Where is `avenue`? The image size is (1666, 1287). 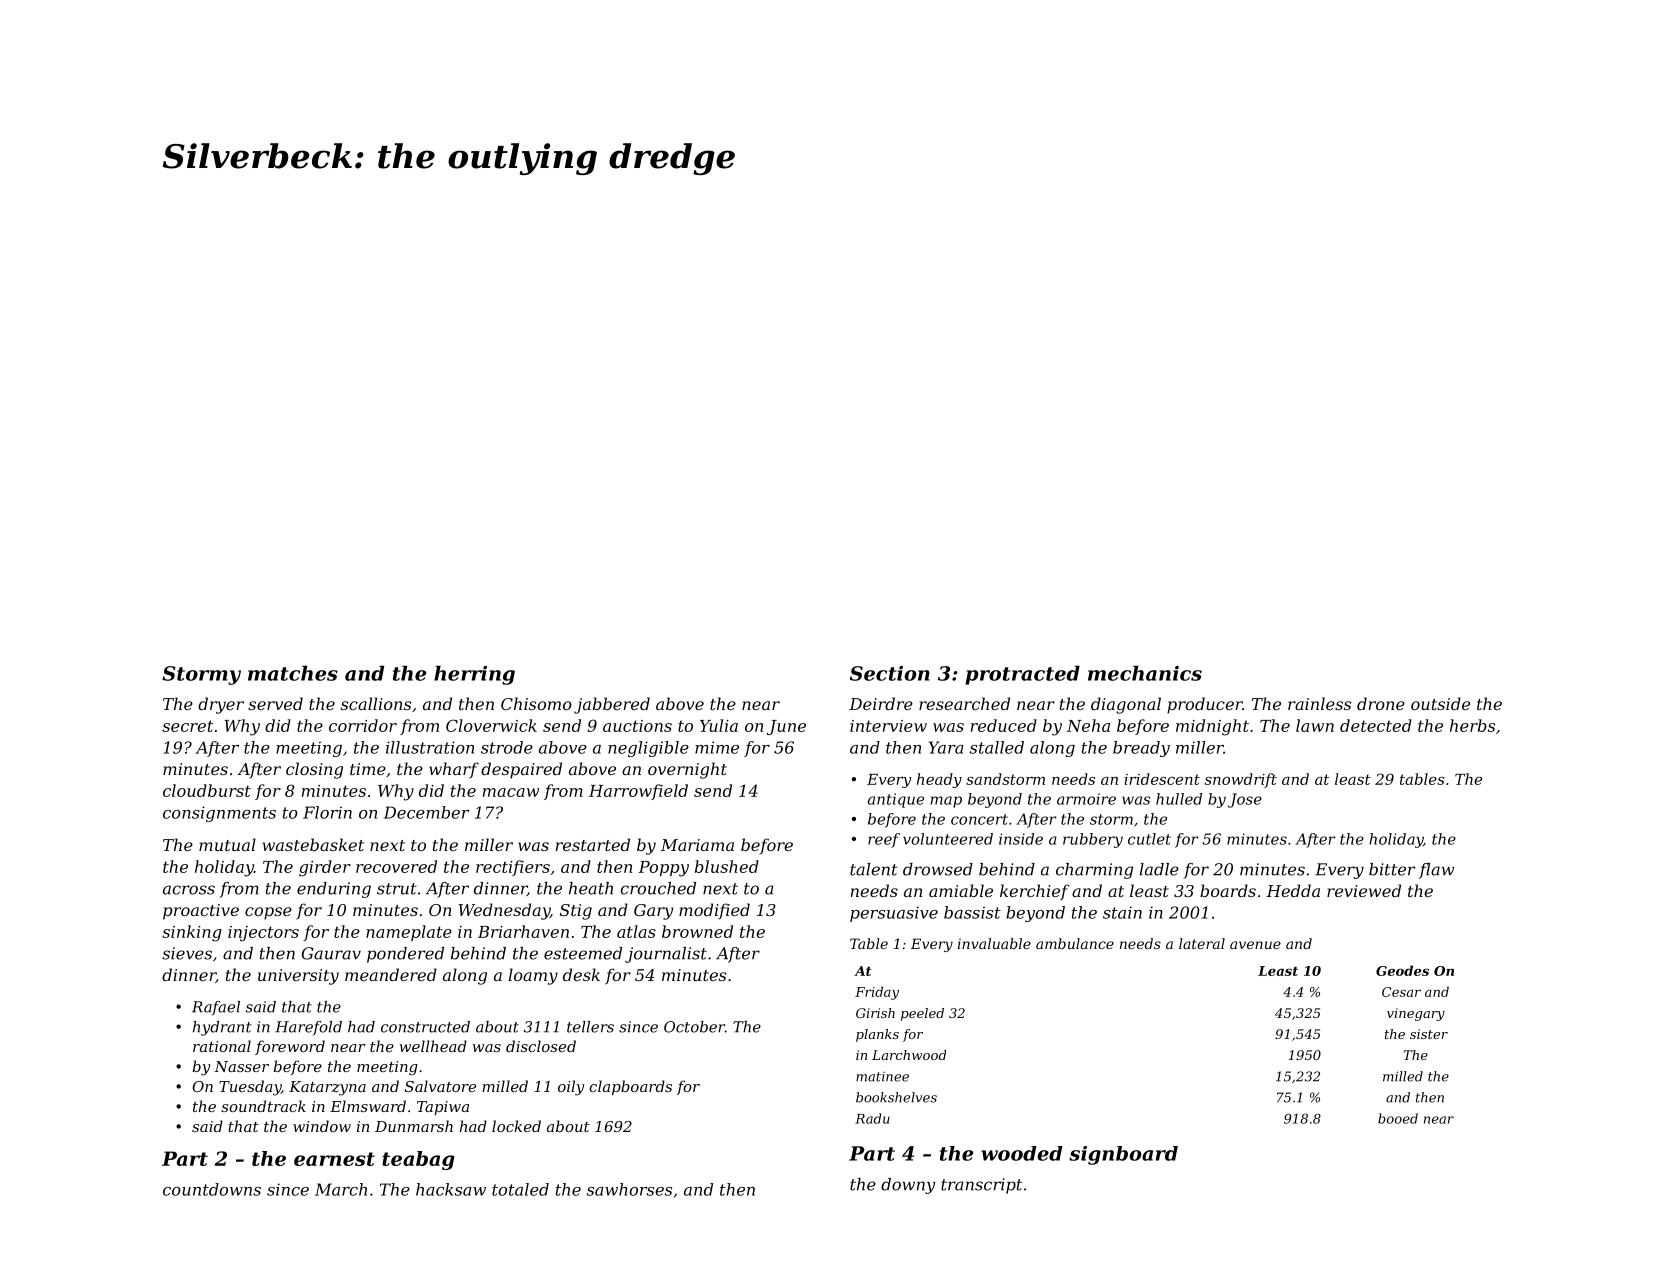 avenue is located at coordinates (1255, 945).
